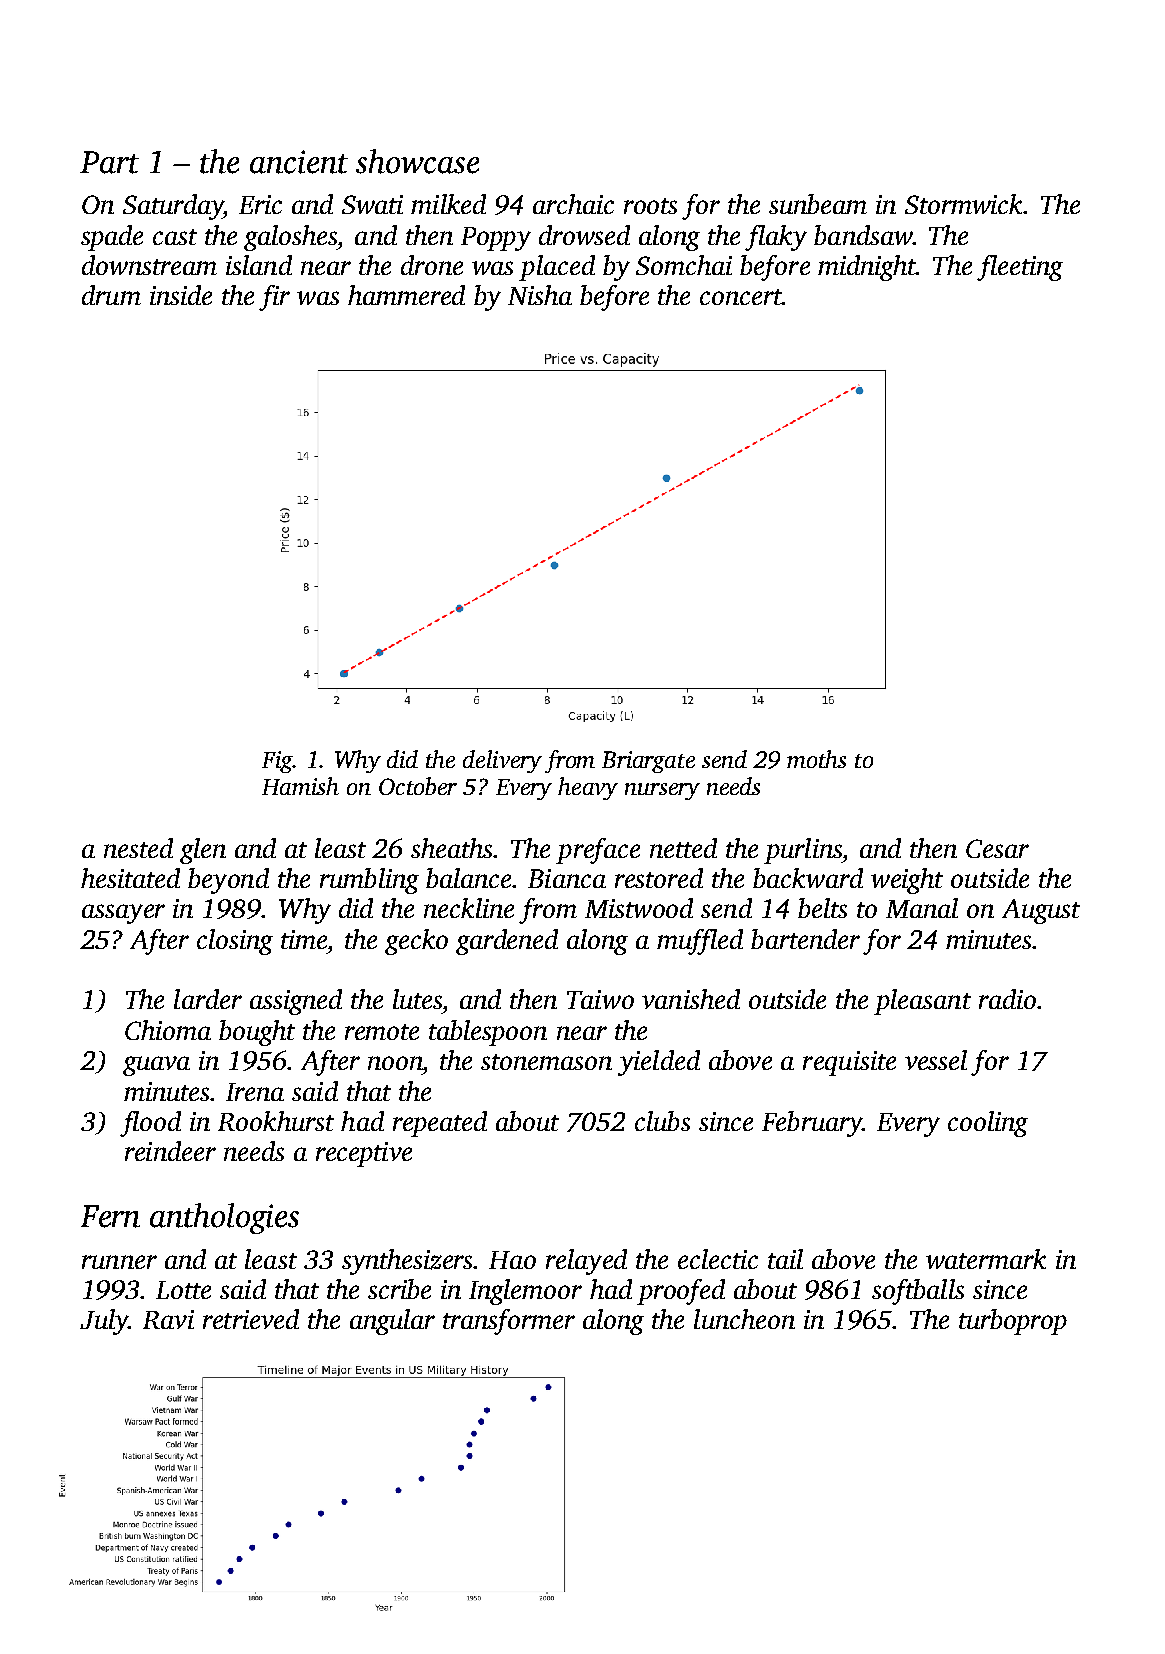  Describe the element at coordinates (168, 1319) in the image. I see `Ravi` at that location.
